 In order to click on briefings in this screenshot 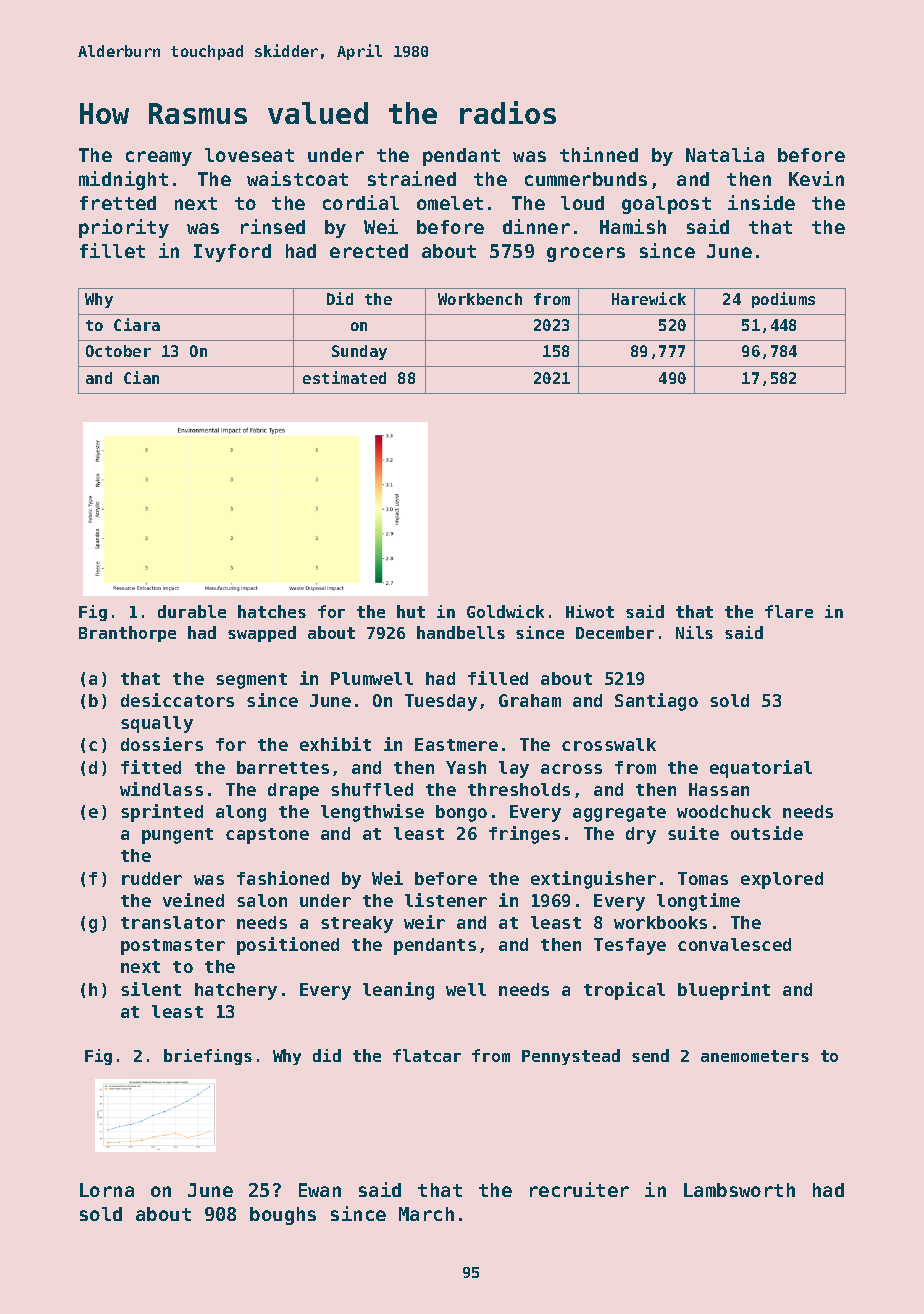, I will do `click(208, 1057)`.
